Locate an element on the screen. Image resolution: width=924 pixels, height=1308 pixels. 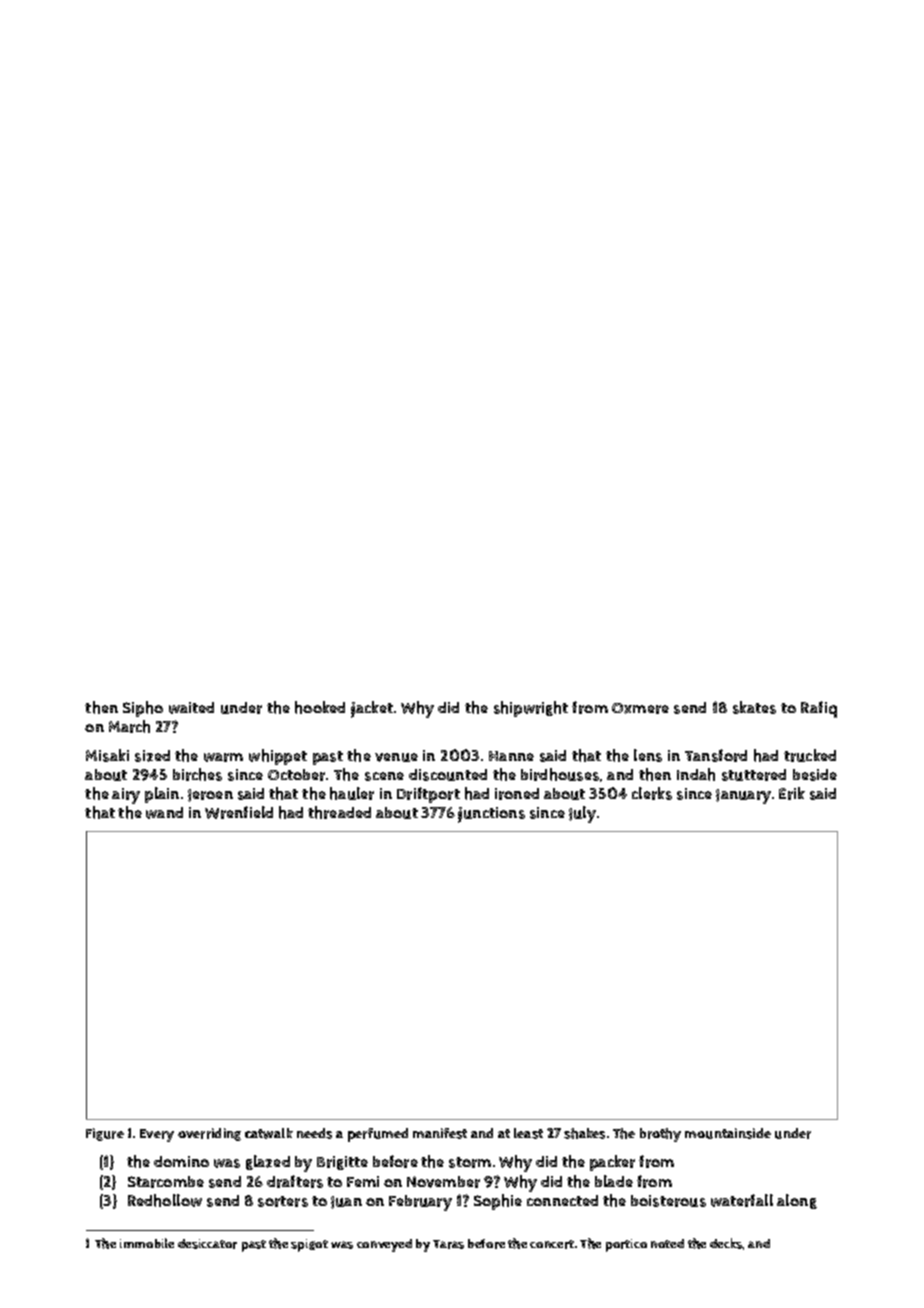
decks is located at coordinates (726, 1243).
